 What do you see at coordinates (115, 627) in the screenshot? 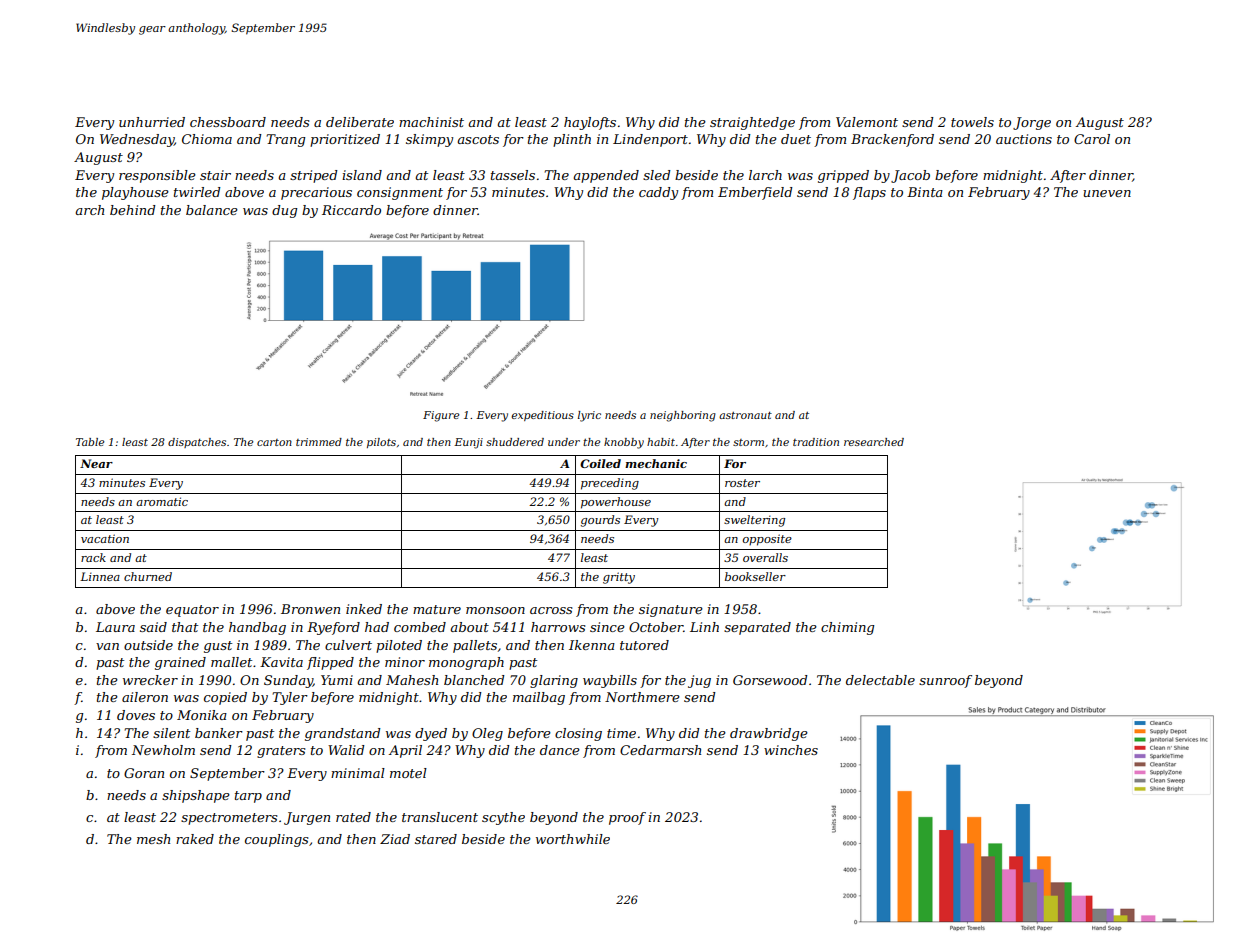
I see `Laura` at bounding box center [115, 627].
